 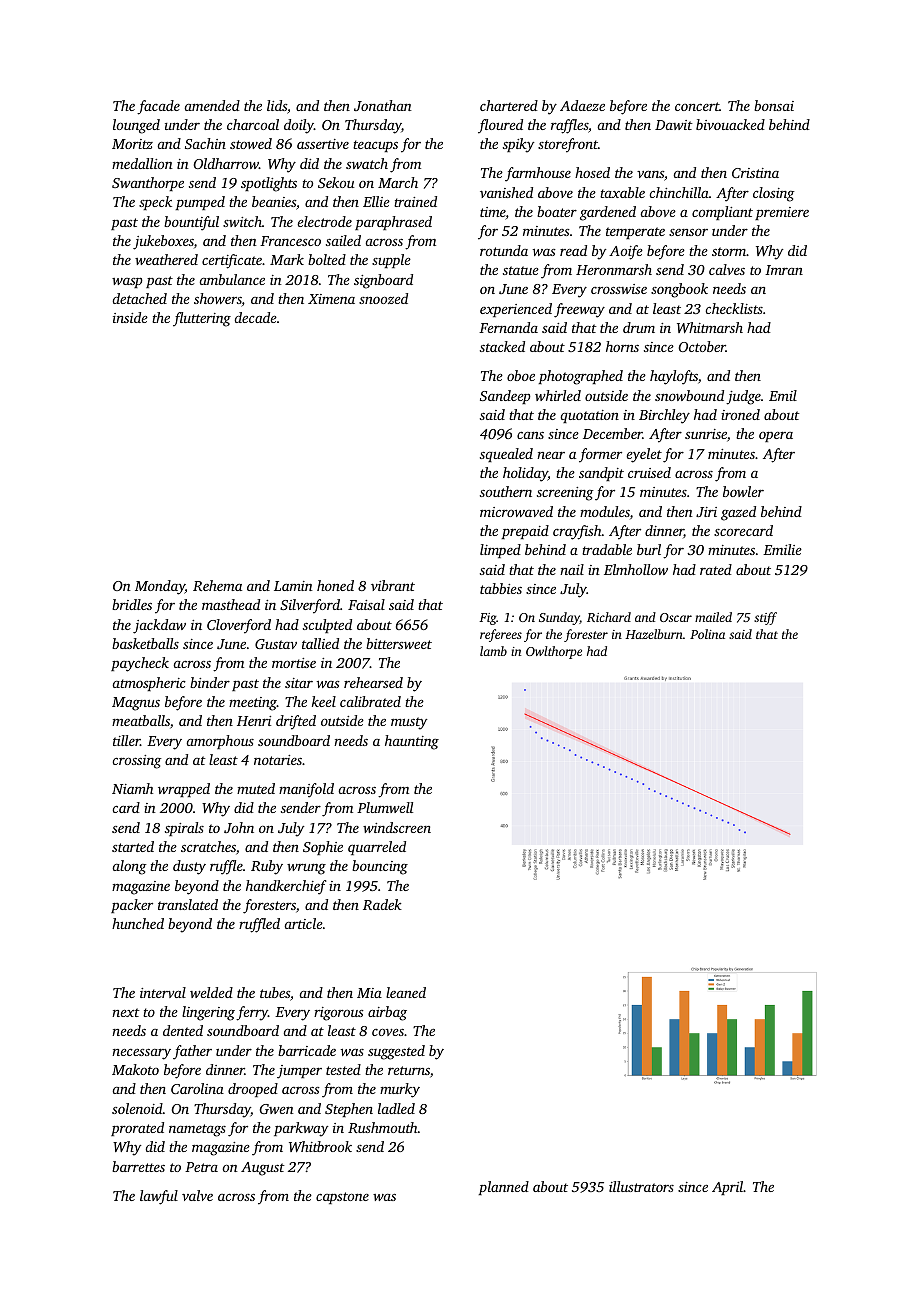 What do you see at coordinates (369, 993) in the document?
I see `Mia` at bounding box center [369, 993].
